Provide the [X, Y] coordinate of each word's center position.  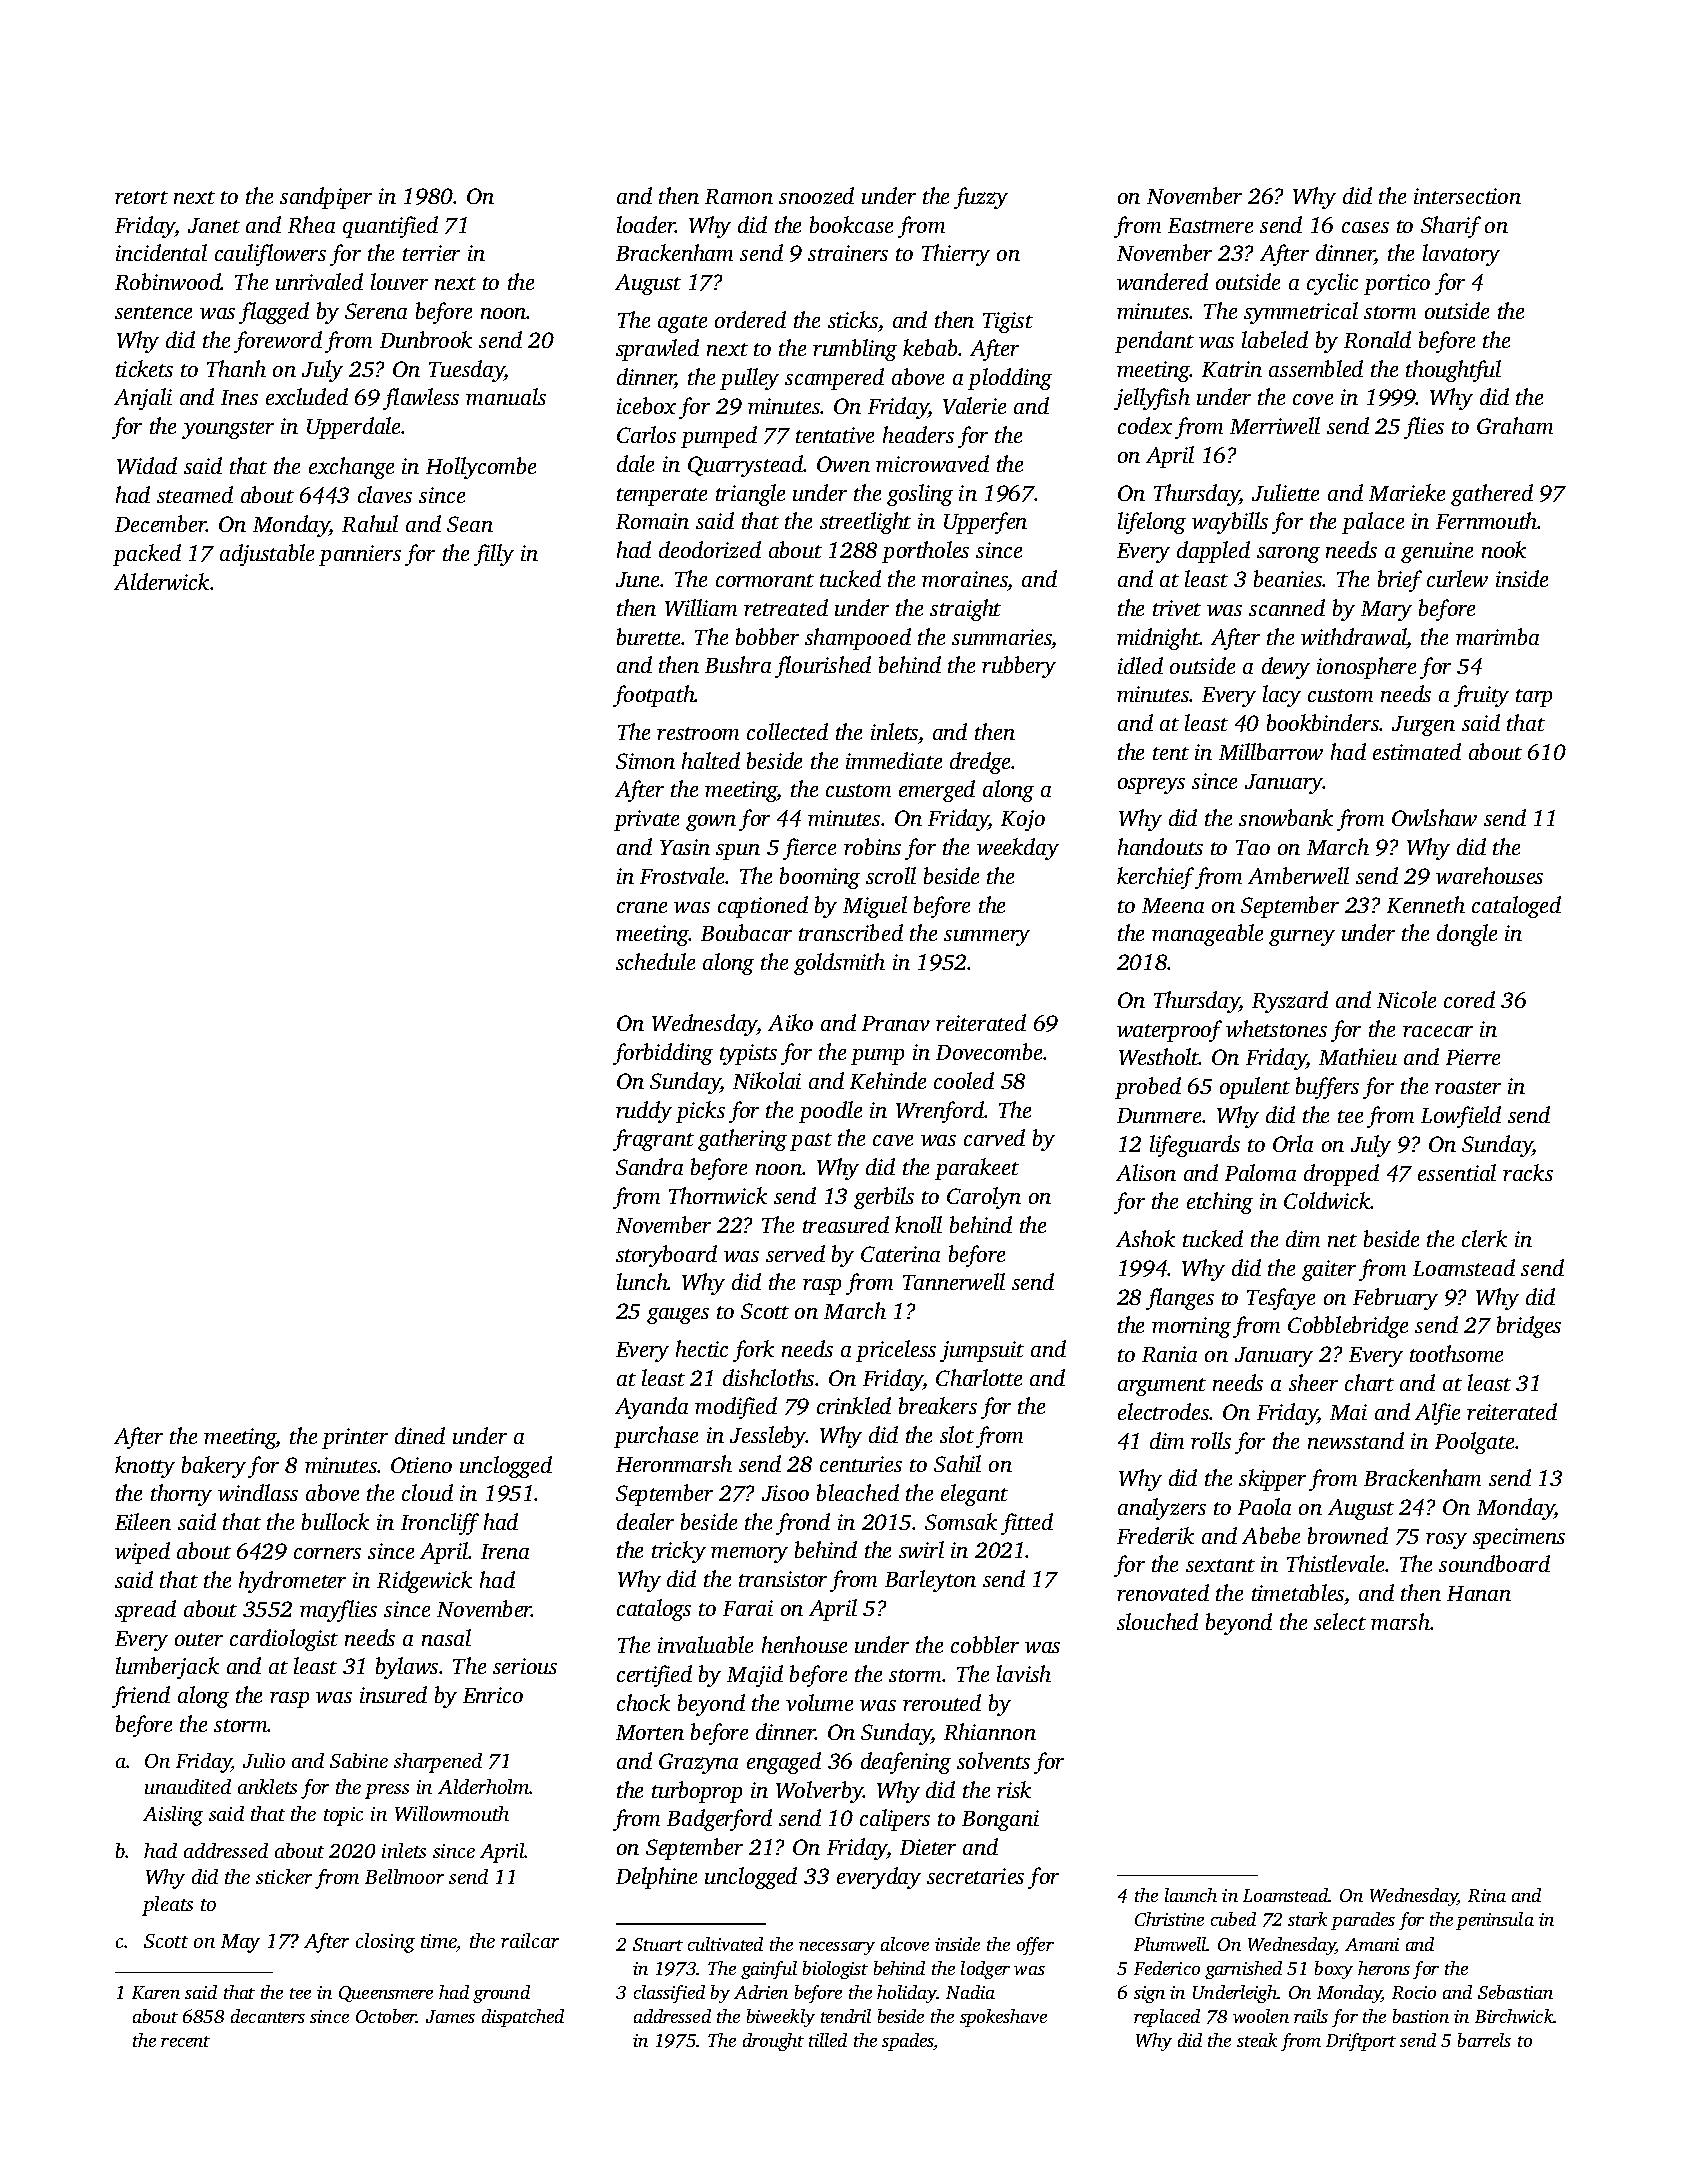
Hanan [1479, 1593]
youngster [228, 430]
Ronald [1377, 339]
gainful [769, 1970]
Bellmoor [404, 1876]
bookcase [851, 224]
